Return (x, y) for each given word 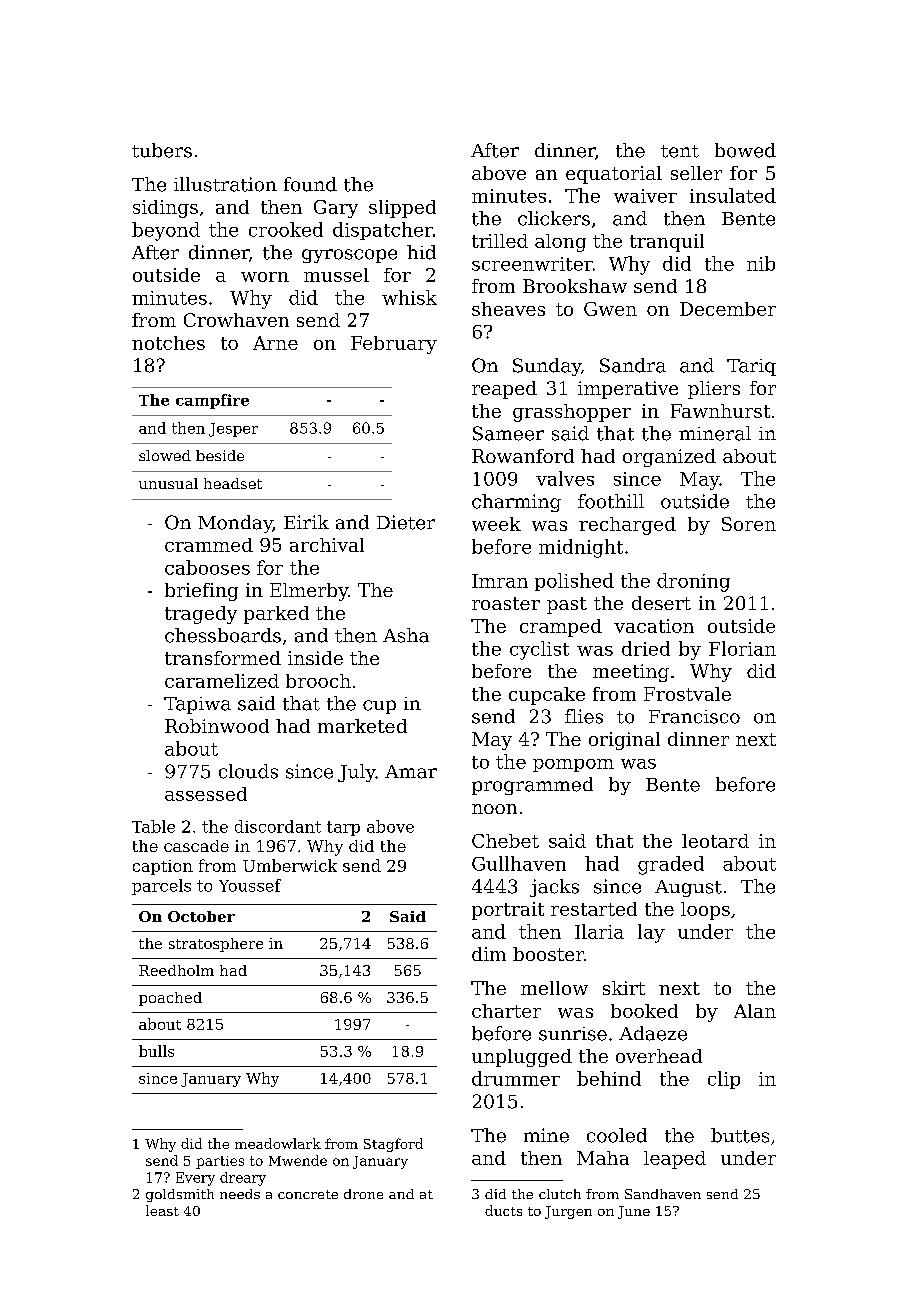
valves (565, 478)
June (634, 1212)
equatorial (614, 175)
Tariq (751, 367)
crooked (286, 229)
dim (489, 954)
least (162, 1210)
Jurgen (568, 1212)
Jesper (233, 430)
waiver (645, 196)
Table (153, 826)
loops (705, 911)
